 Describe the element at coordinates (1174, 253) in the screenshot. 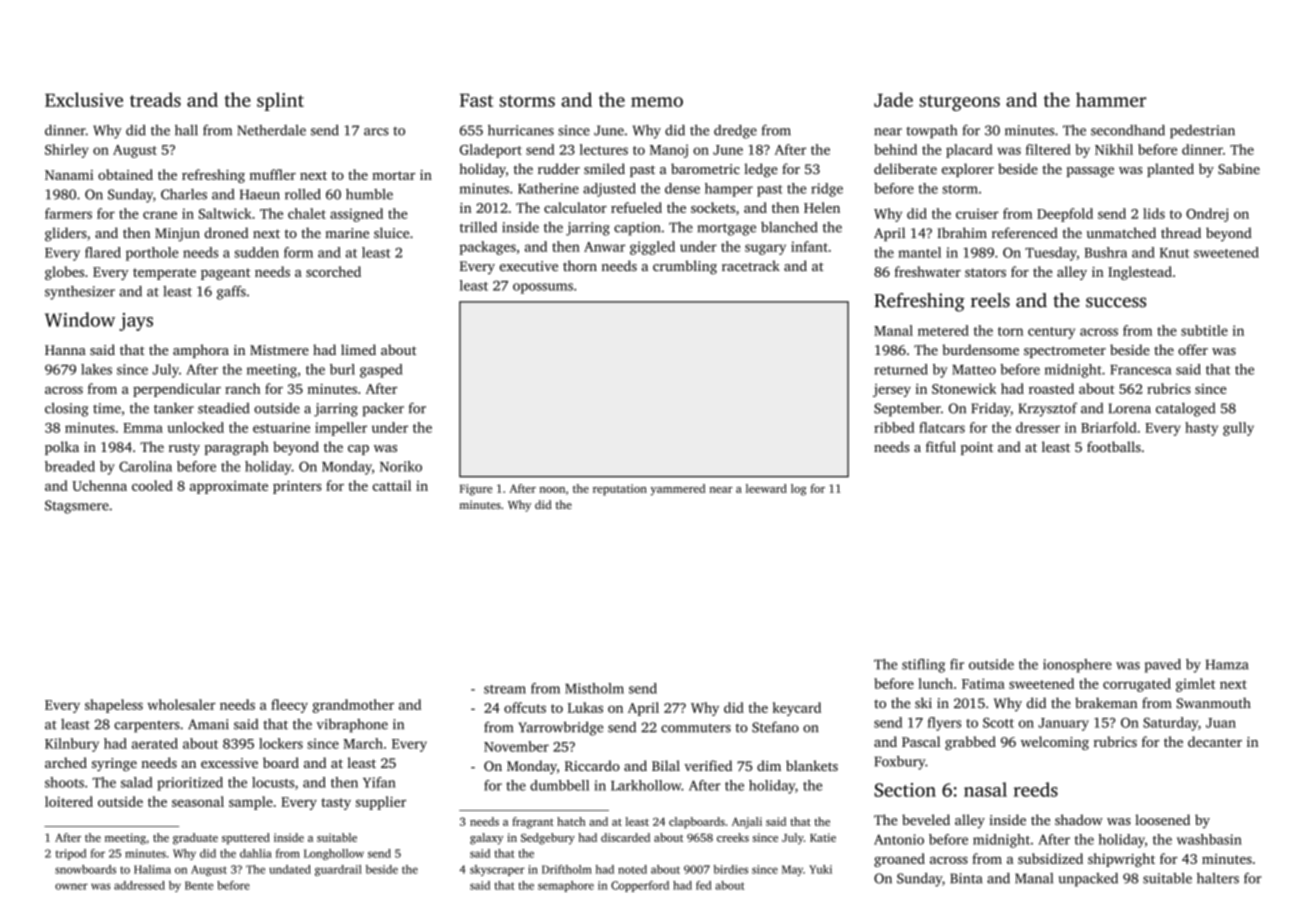

I see `Knut` at that location.
